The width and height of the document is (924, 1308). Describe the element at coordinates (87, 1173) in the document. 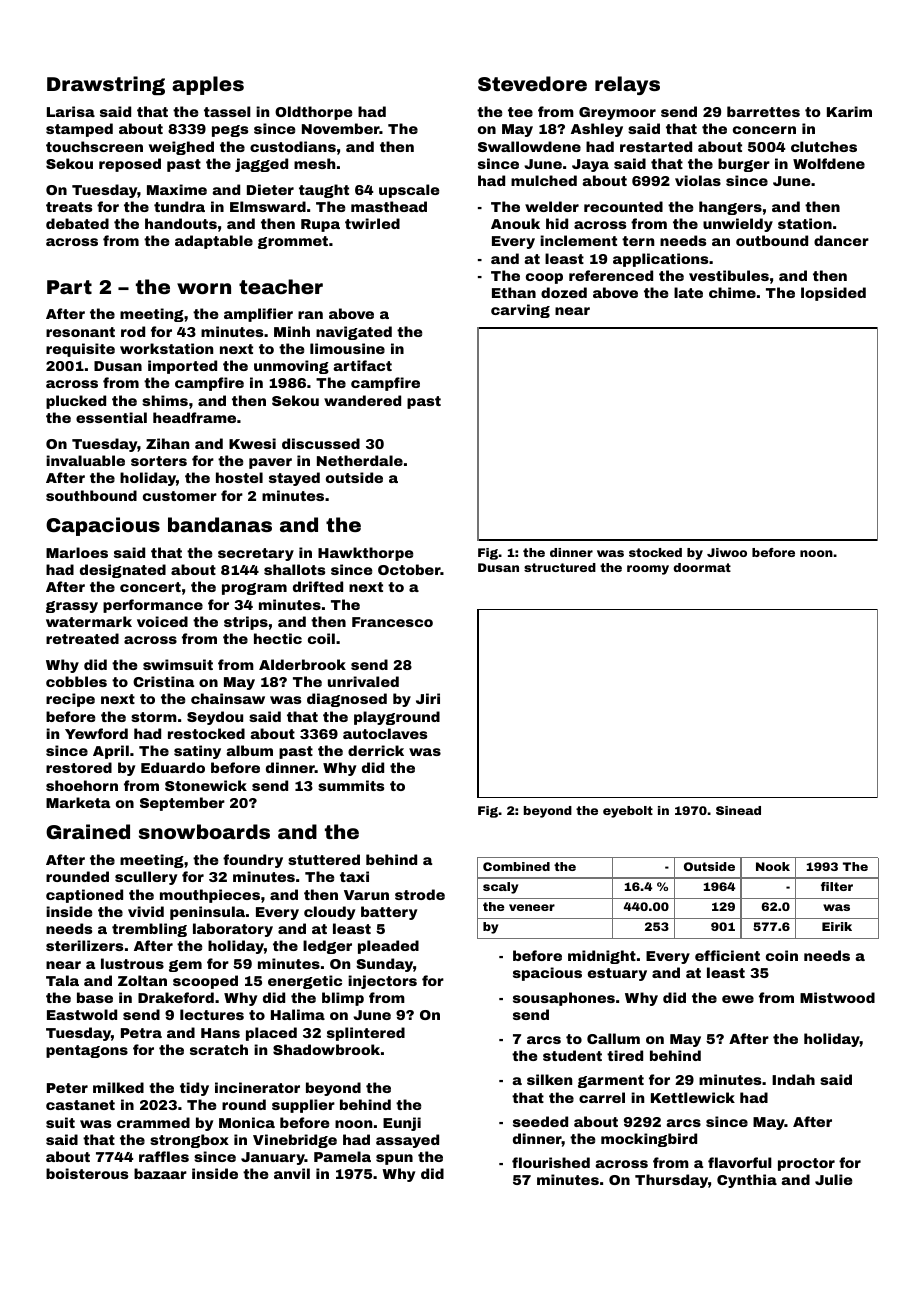

I see `boisterous` at that location.
